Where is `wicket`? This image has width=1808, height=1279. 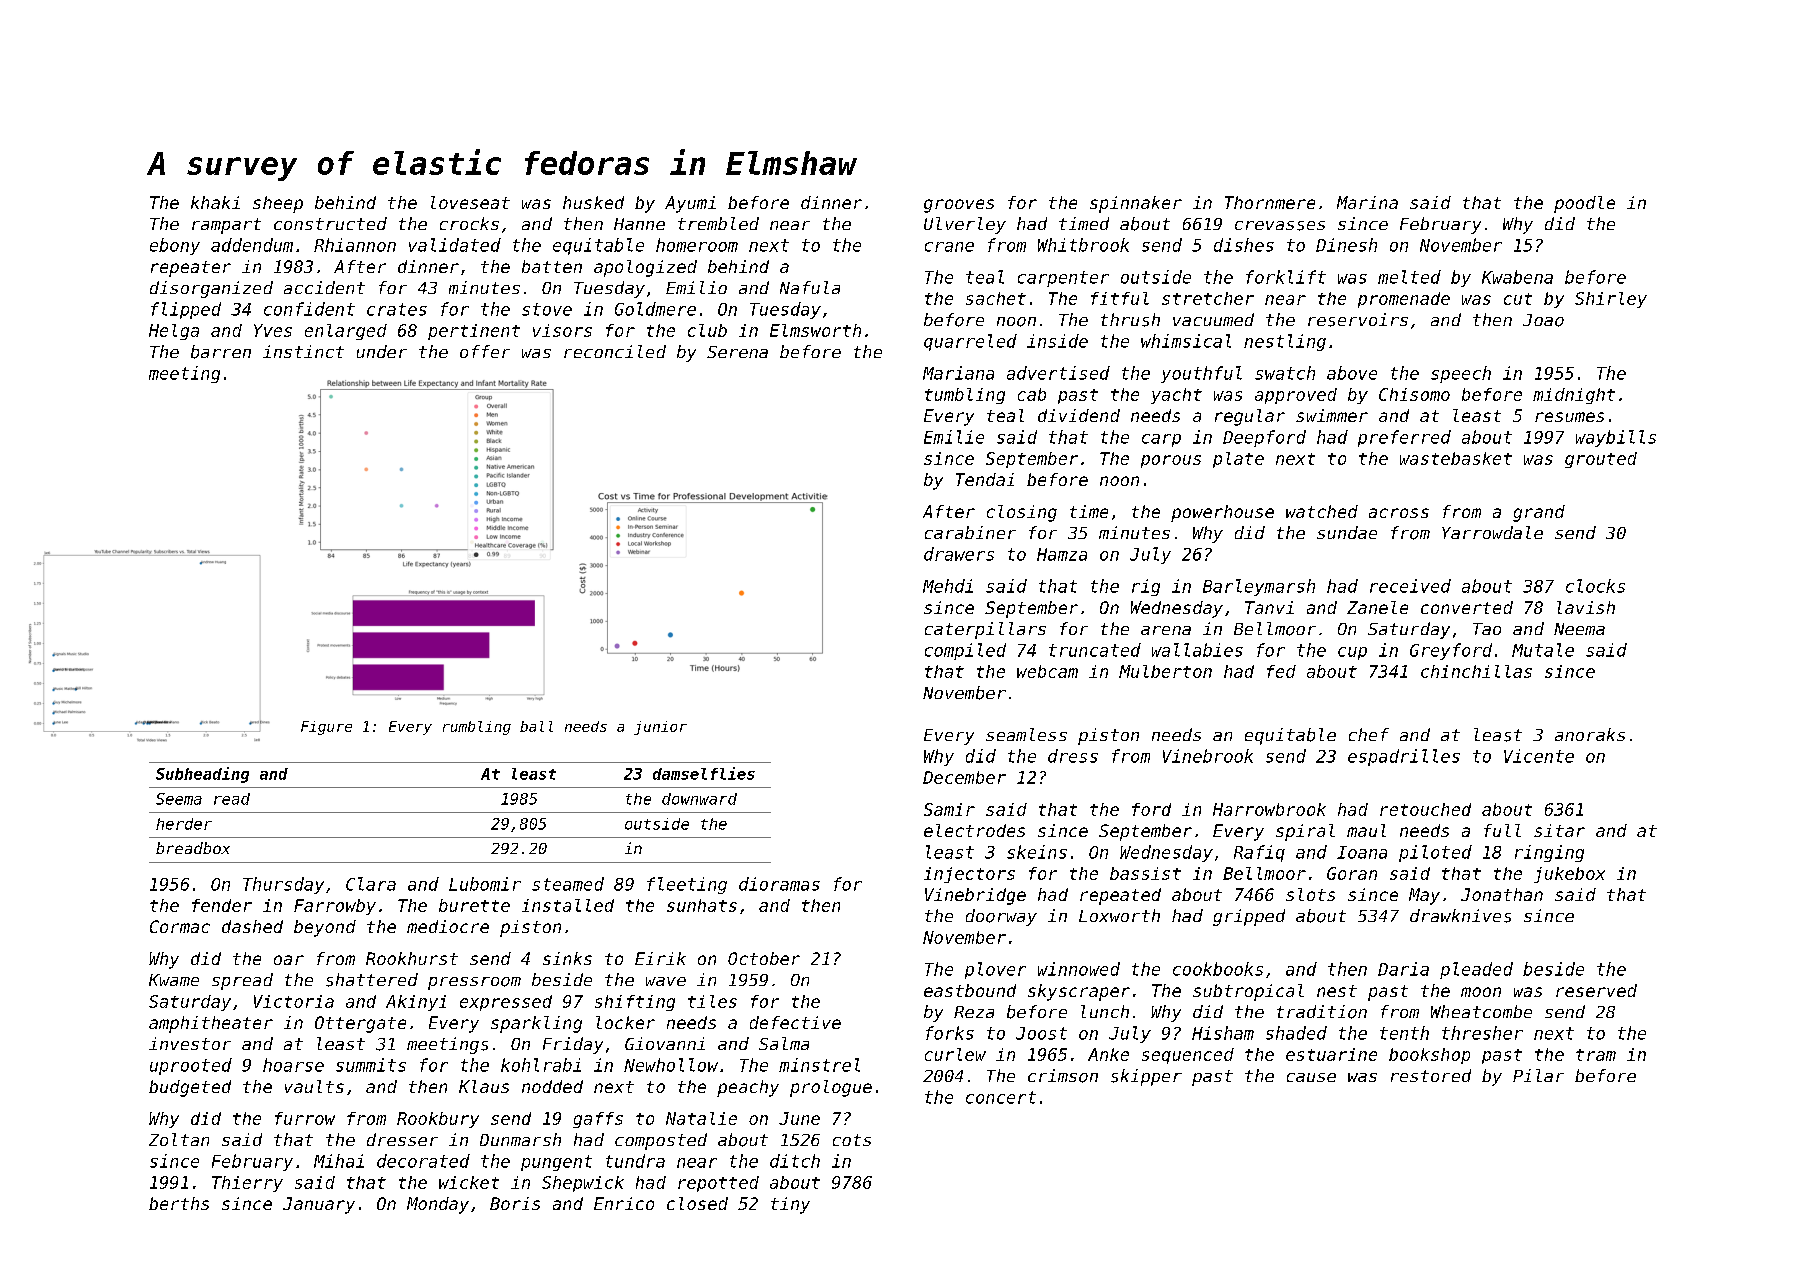 wicket is located at coordinates (469, 1182).
